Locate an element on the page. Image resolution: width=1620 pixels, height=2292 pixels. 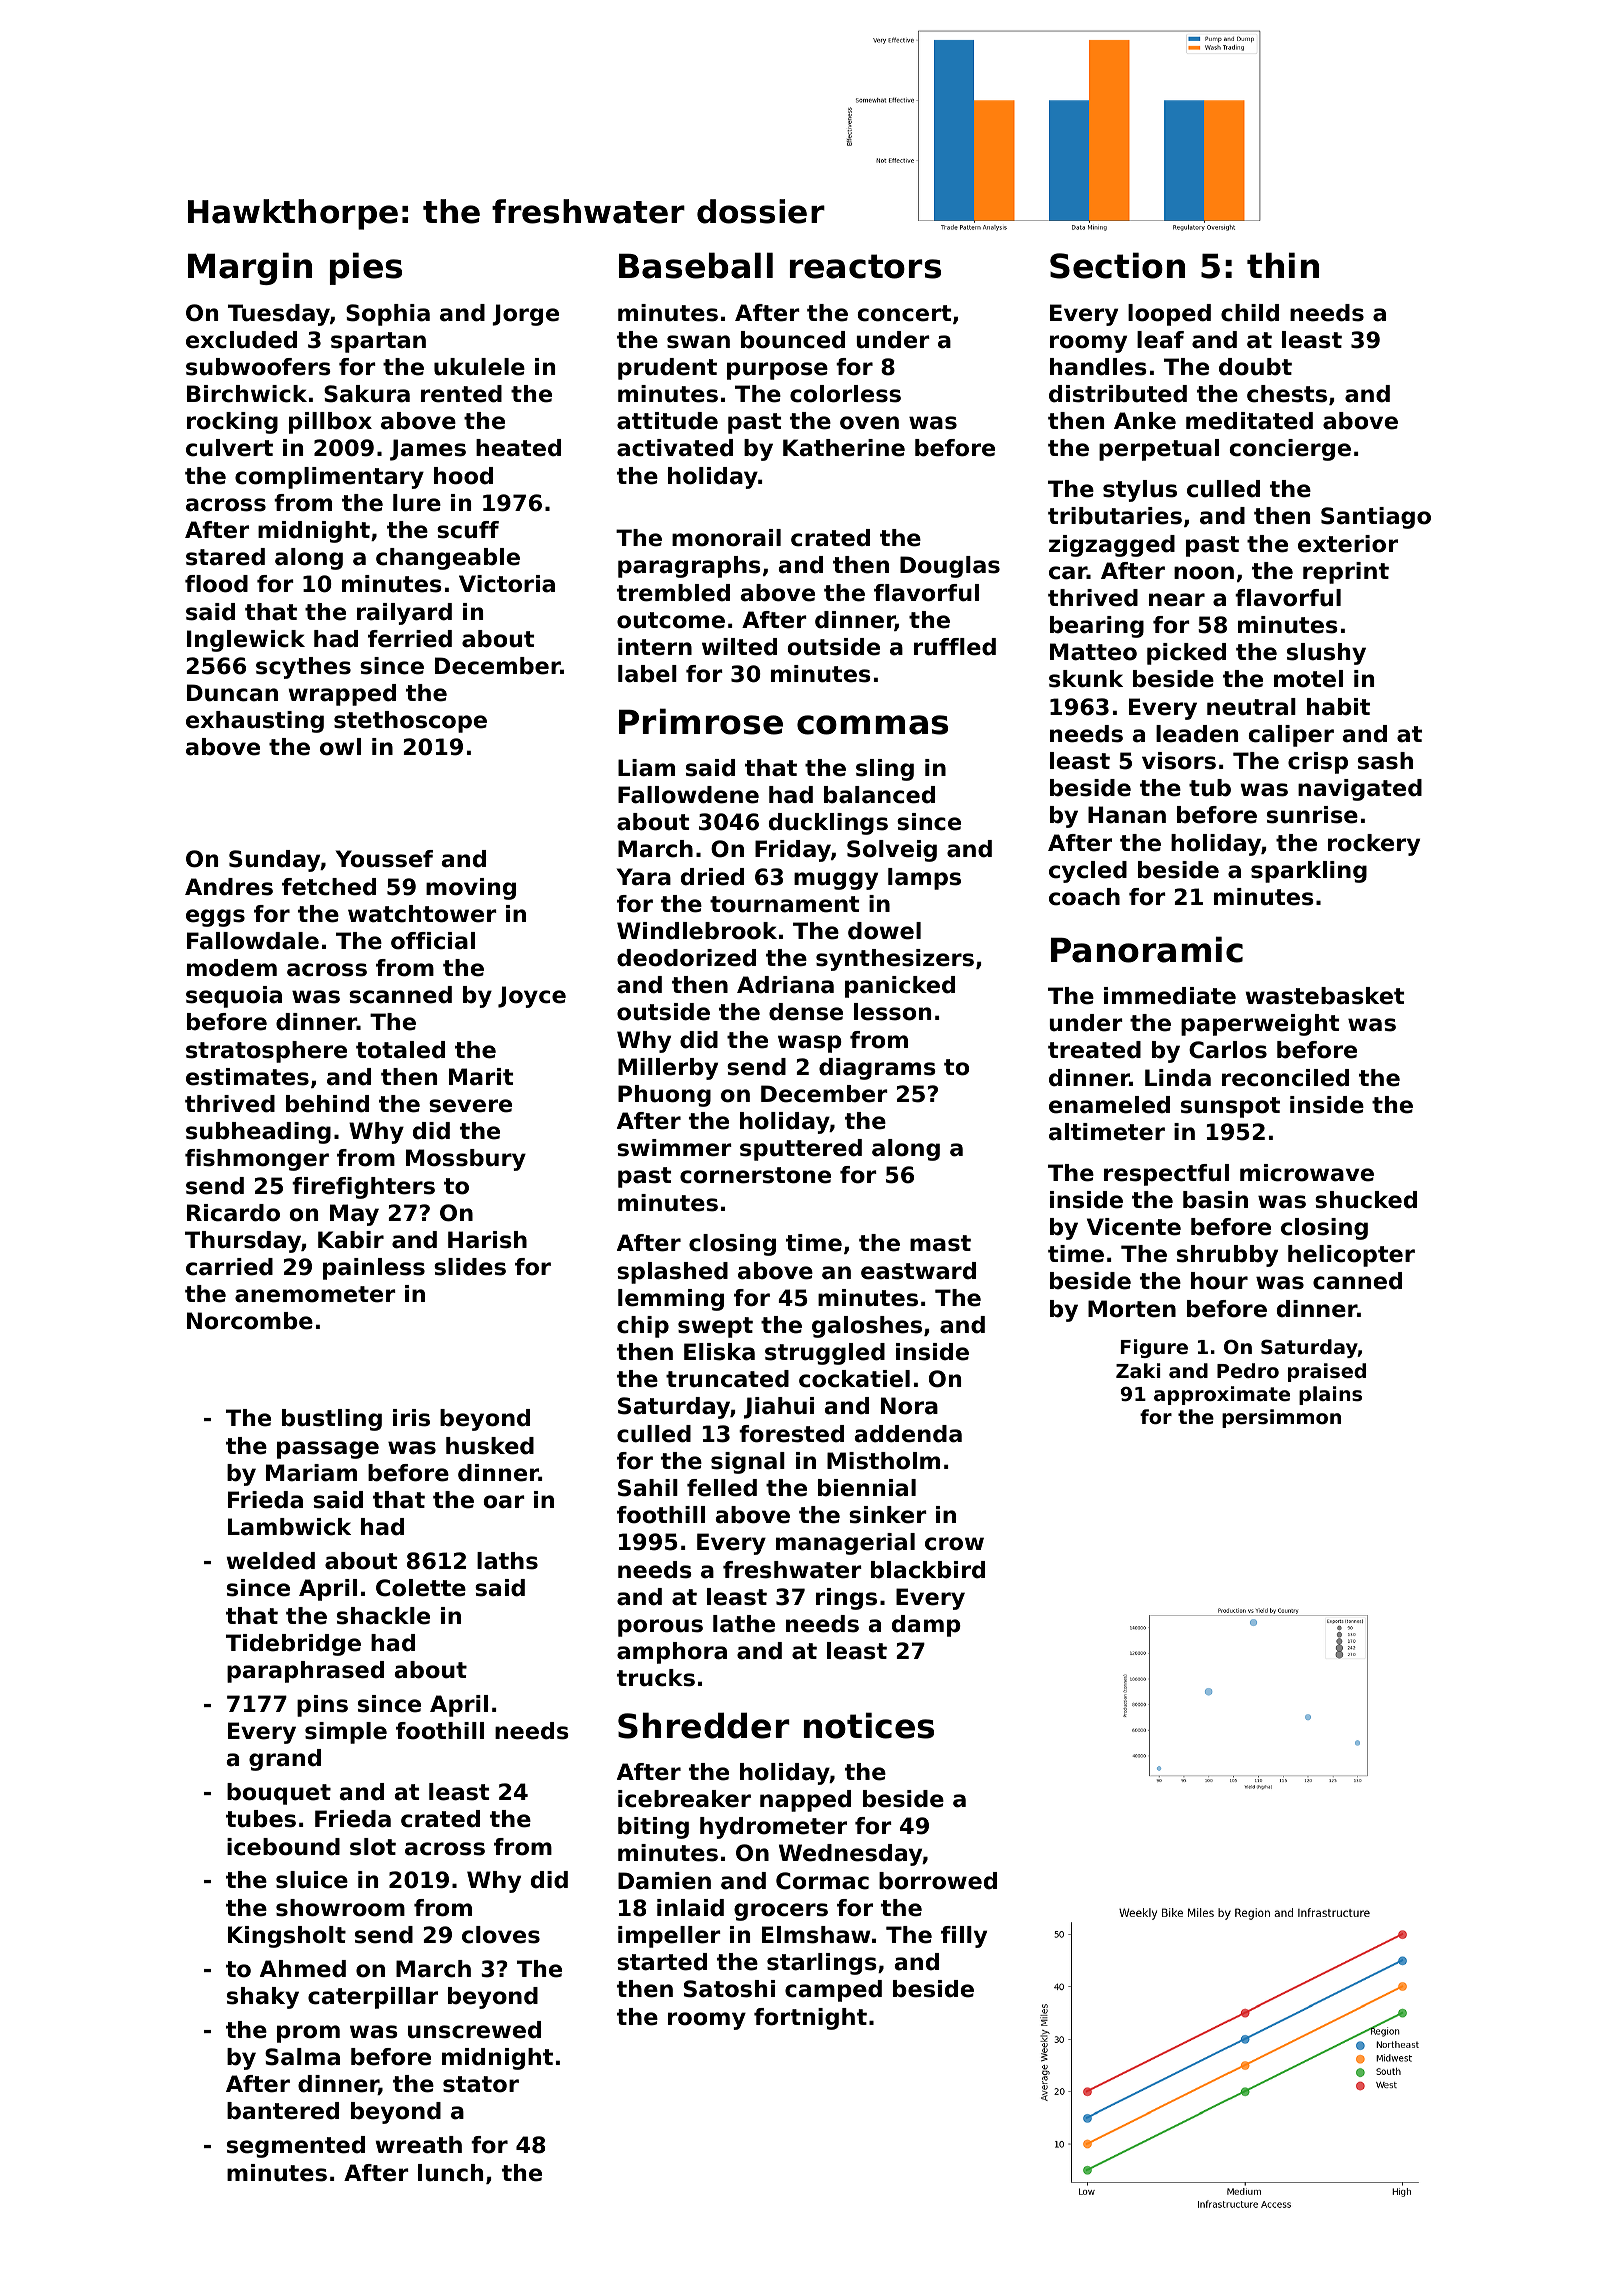
slides is located at coordinates (470, 1267).
